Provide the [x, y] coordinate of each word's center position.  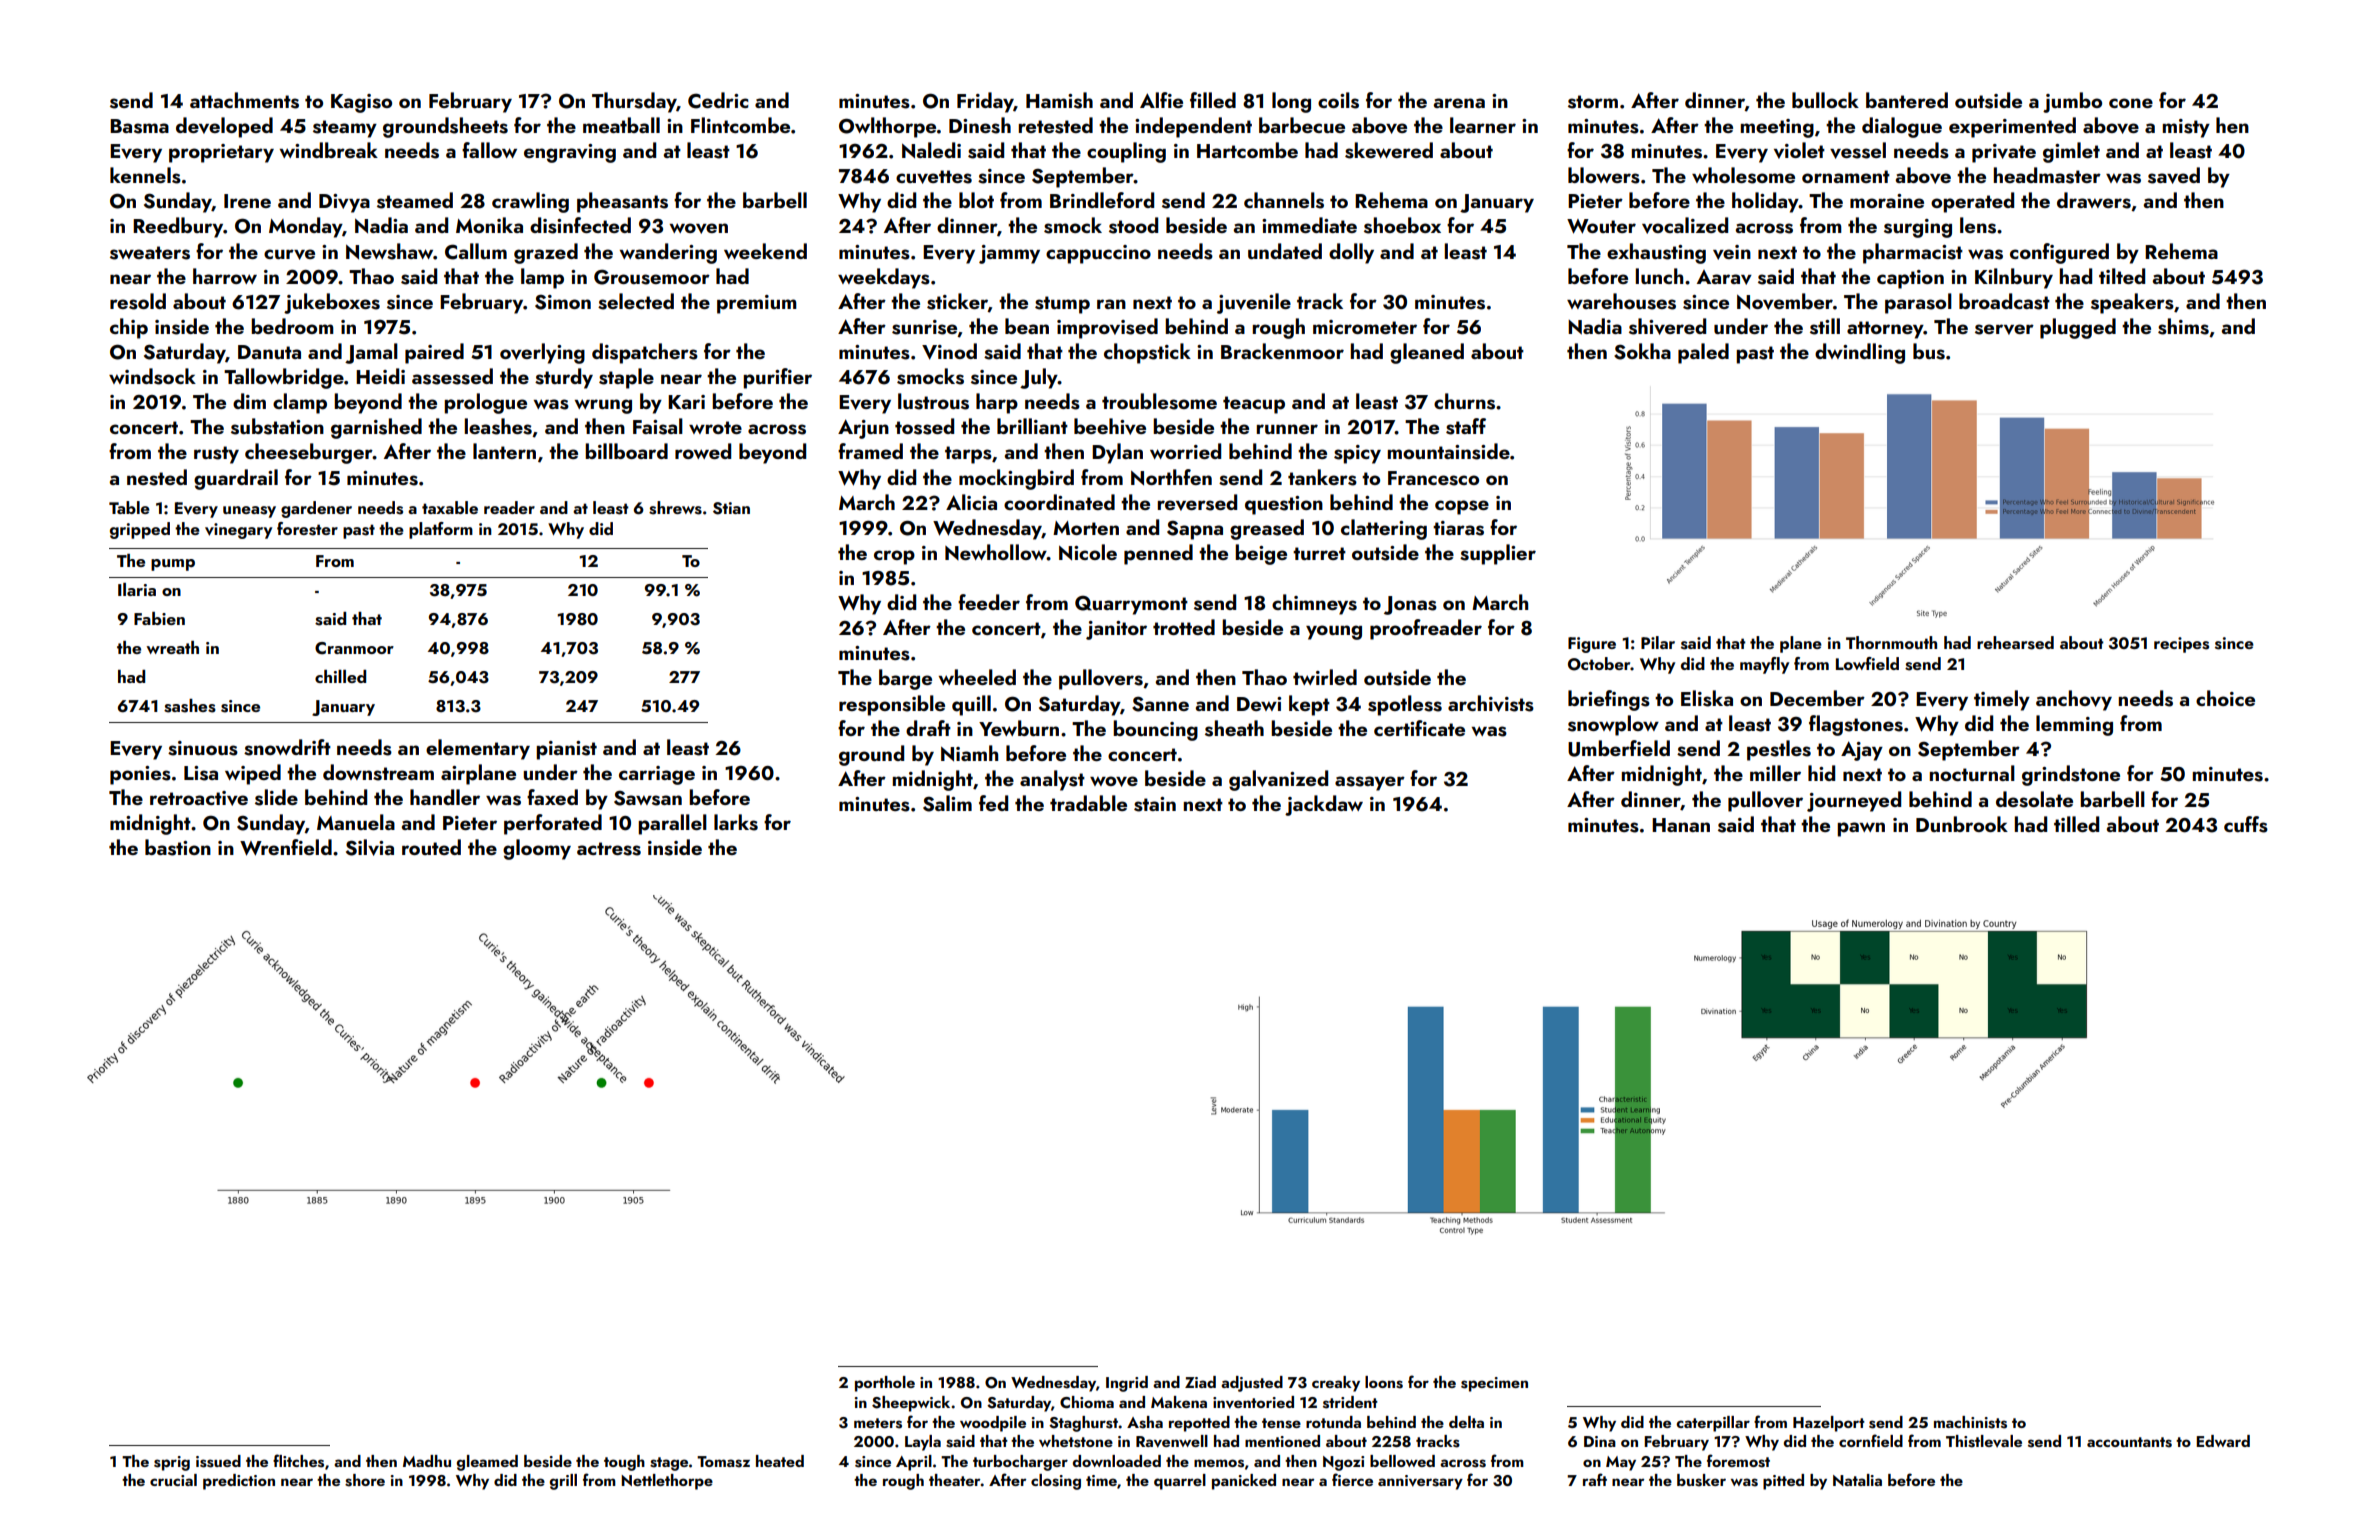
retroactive [199, 798]
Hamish [1059, 100]
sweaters [150, 253]
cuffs [2246, 824]
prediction [239, 1482]
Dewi [1259, 704]
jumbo [2072, 102]
